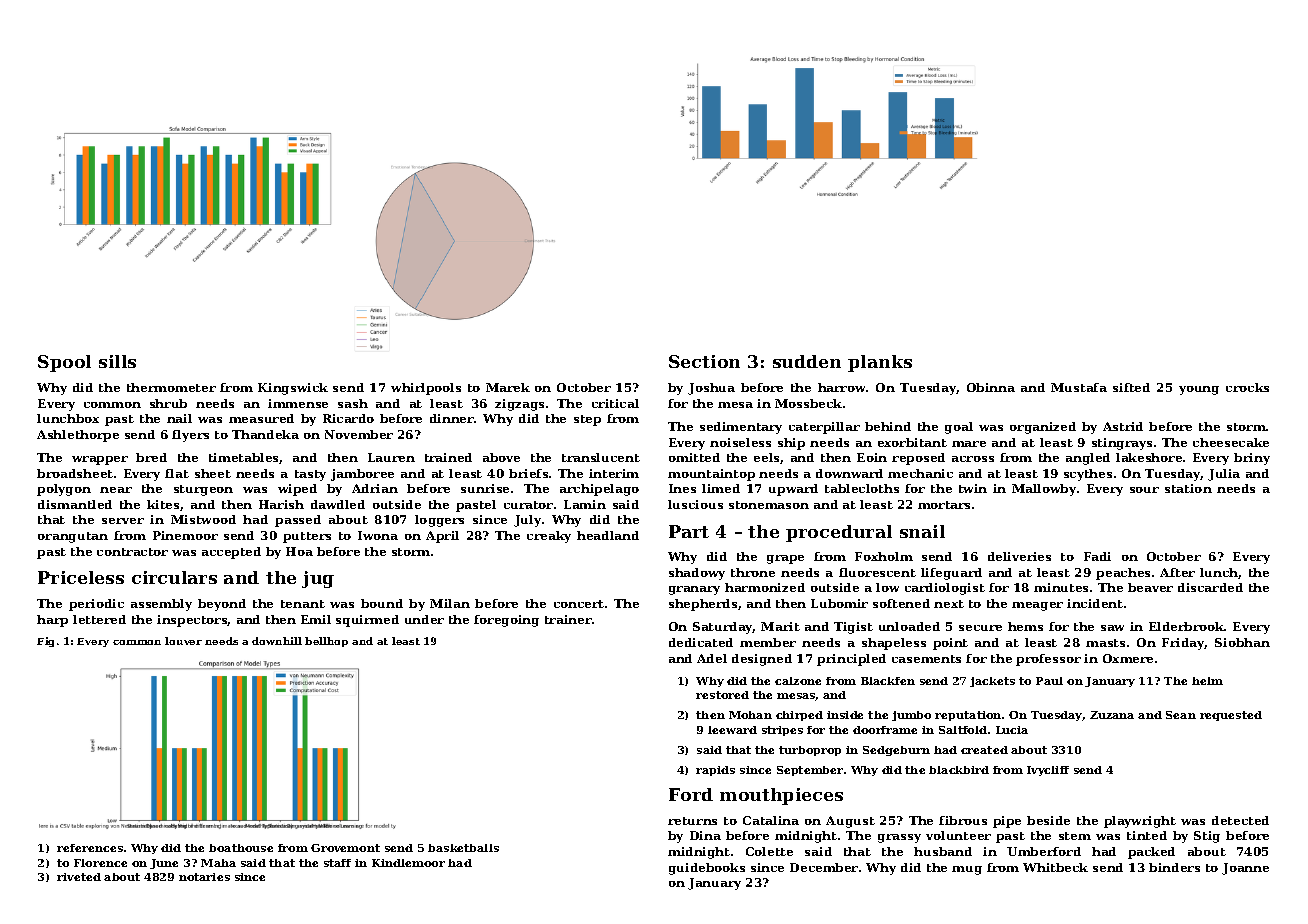 The width and height of the document is (1308, 924). What do you see at coordinates (117, 361) in the document?
I see `sills` at bounding box center [117, 361].
